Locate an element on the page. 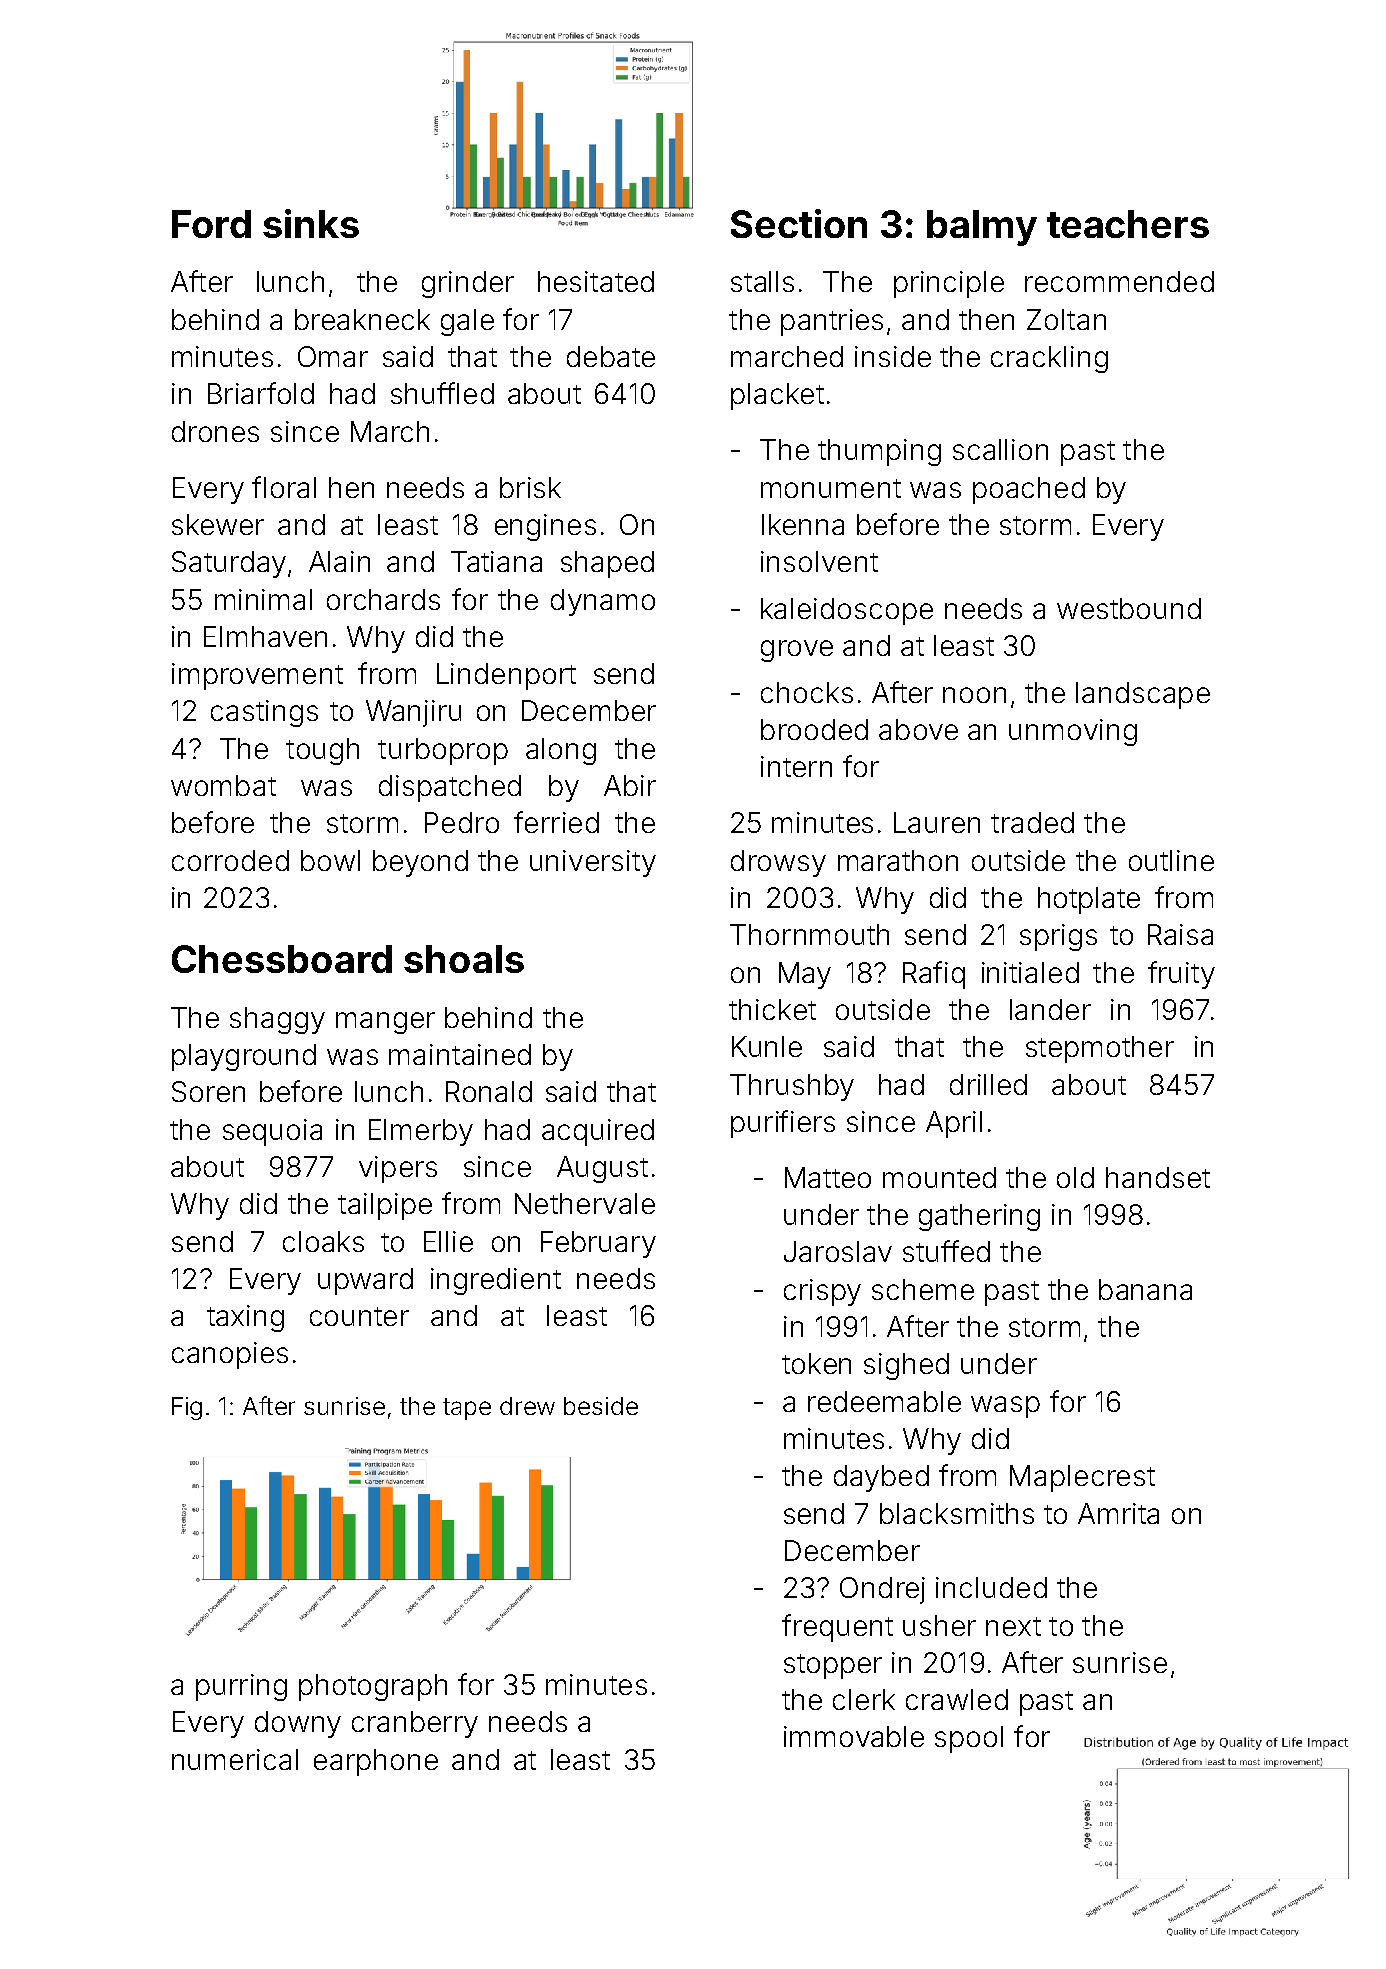 Image resolution: width=1386 pixels, height=1969 pixels. outline is located at coordinates (1171, 860).
